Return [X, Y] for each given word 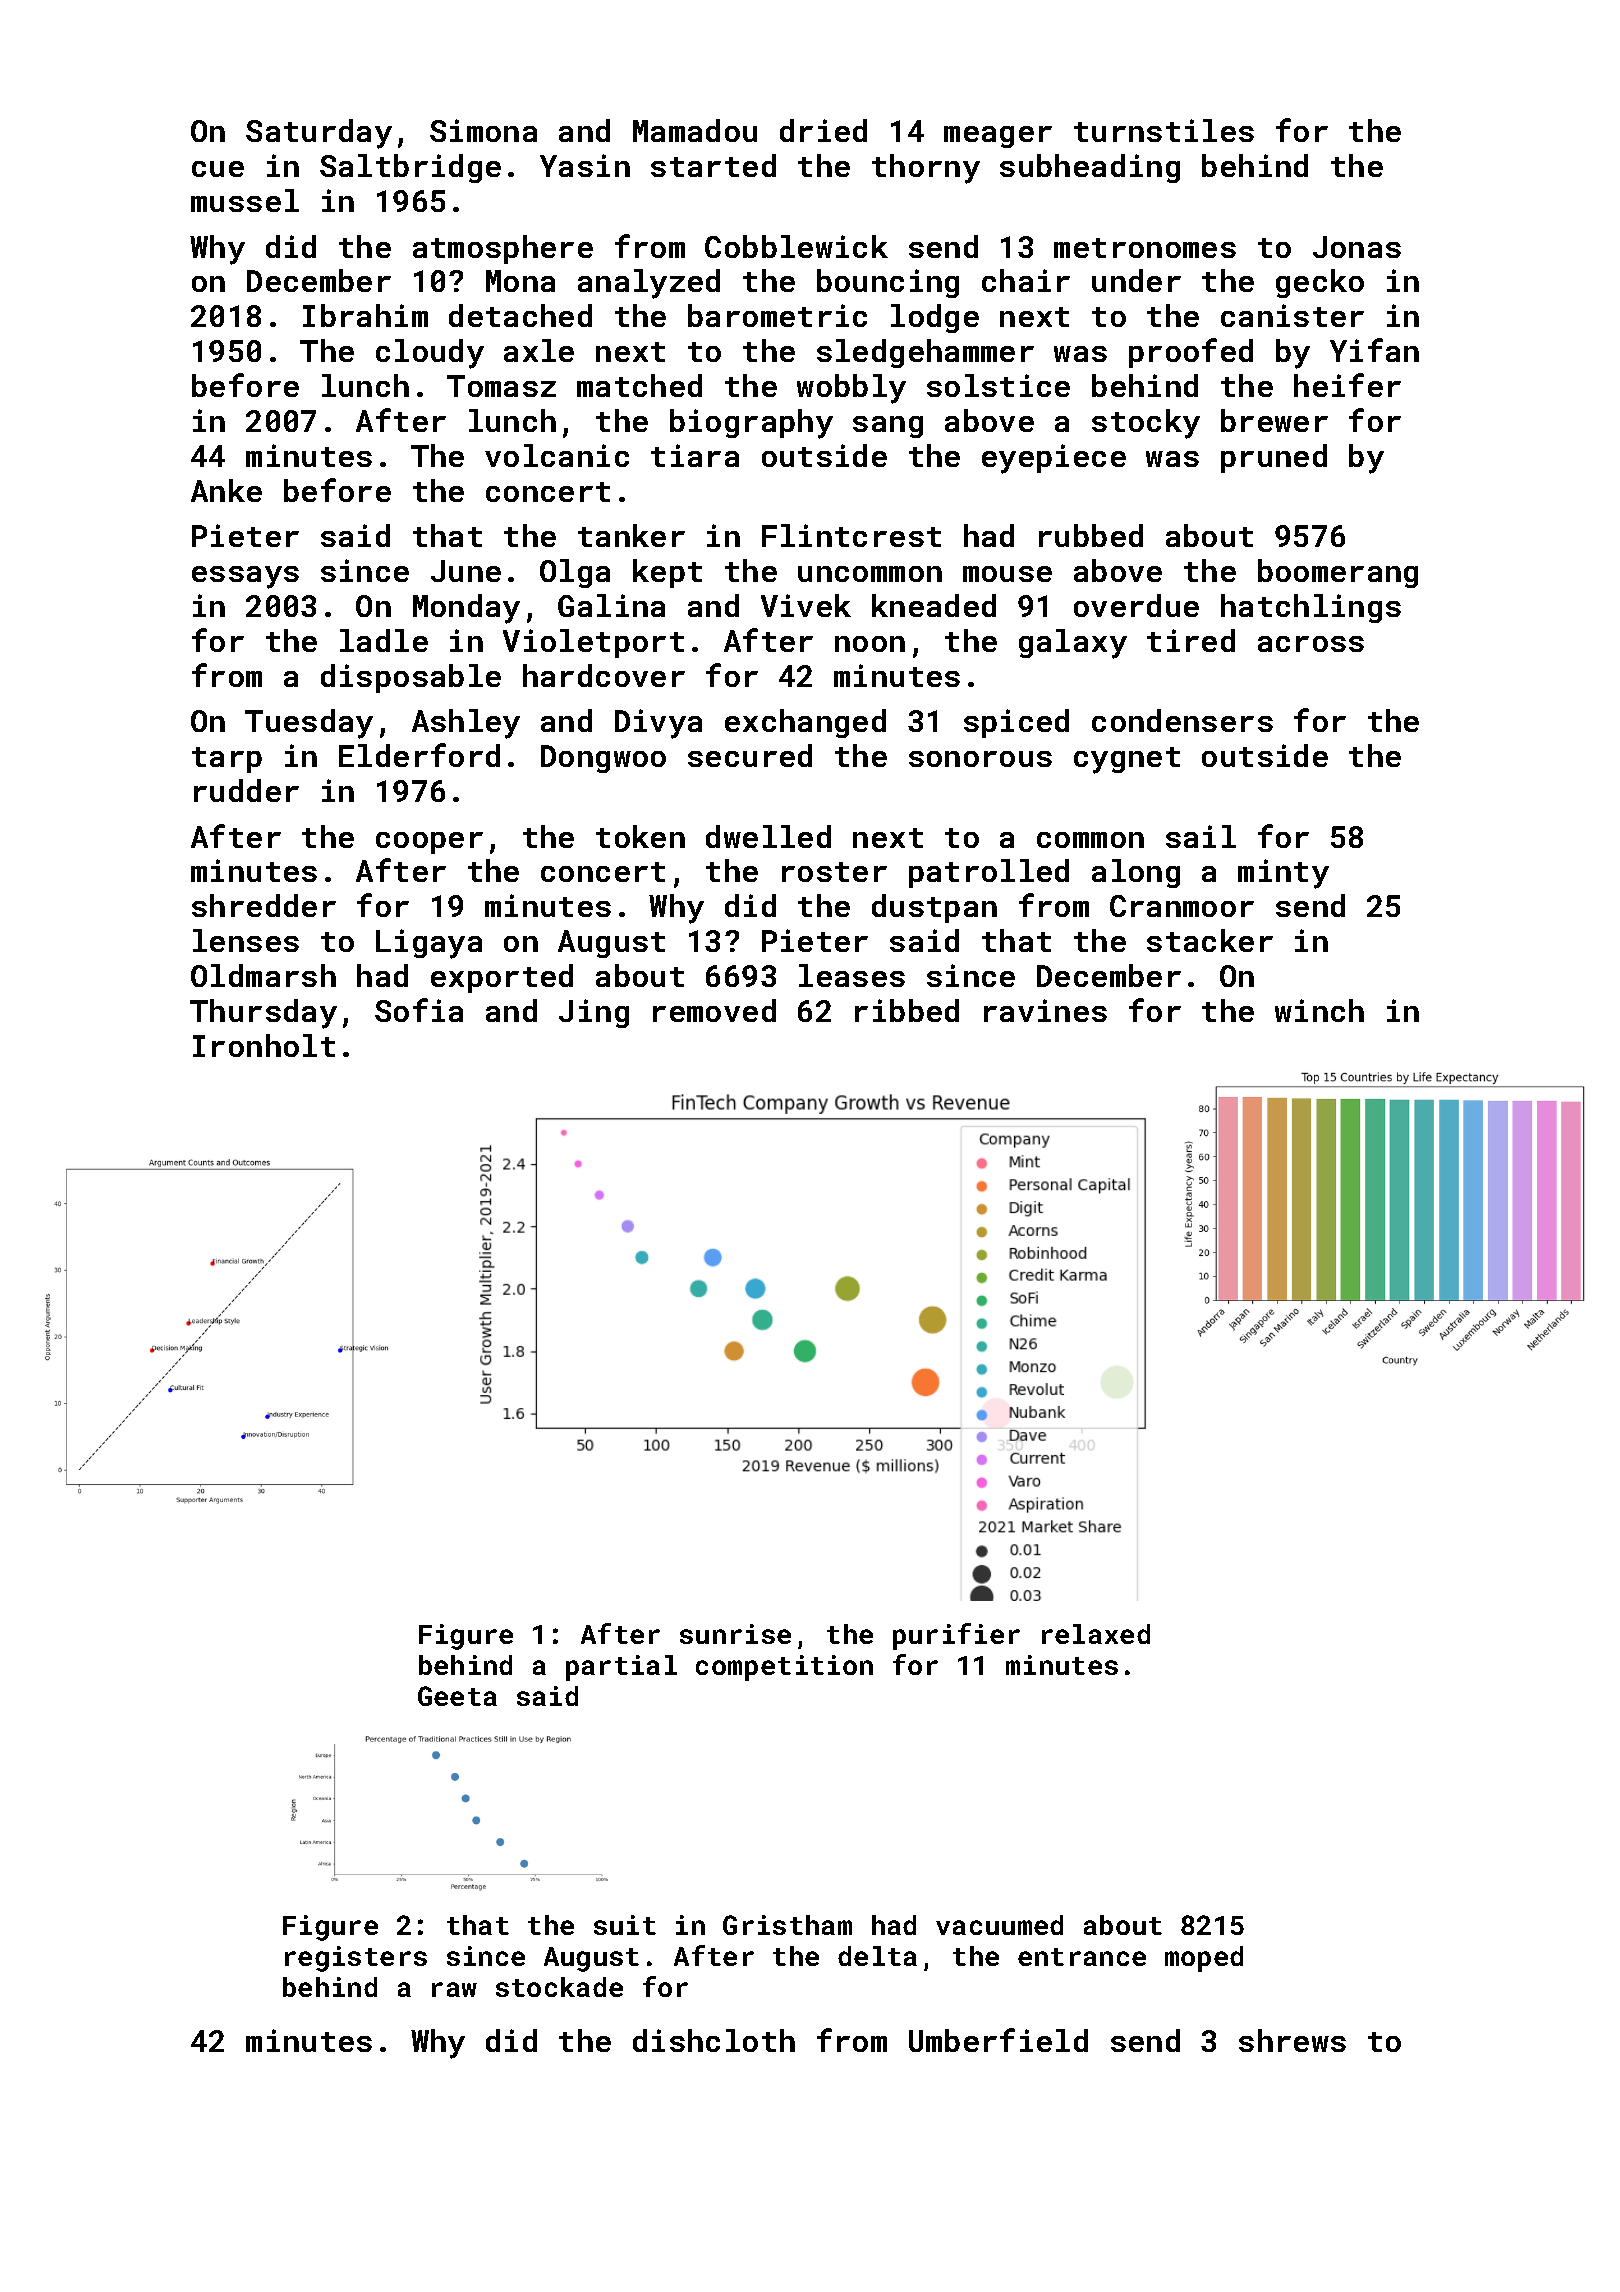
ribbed [907, 1010]
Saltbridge [410, 168]
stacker [1210, 940]
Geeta [457, 1696]
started [713, 165]
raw [454, 1989]
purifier [956, 1636]
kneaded [934, 605]
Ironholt [264, 1045]
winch [1319, 1010]
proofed [1191, 353]
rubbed [1091, 535]
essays [245, 577]
